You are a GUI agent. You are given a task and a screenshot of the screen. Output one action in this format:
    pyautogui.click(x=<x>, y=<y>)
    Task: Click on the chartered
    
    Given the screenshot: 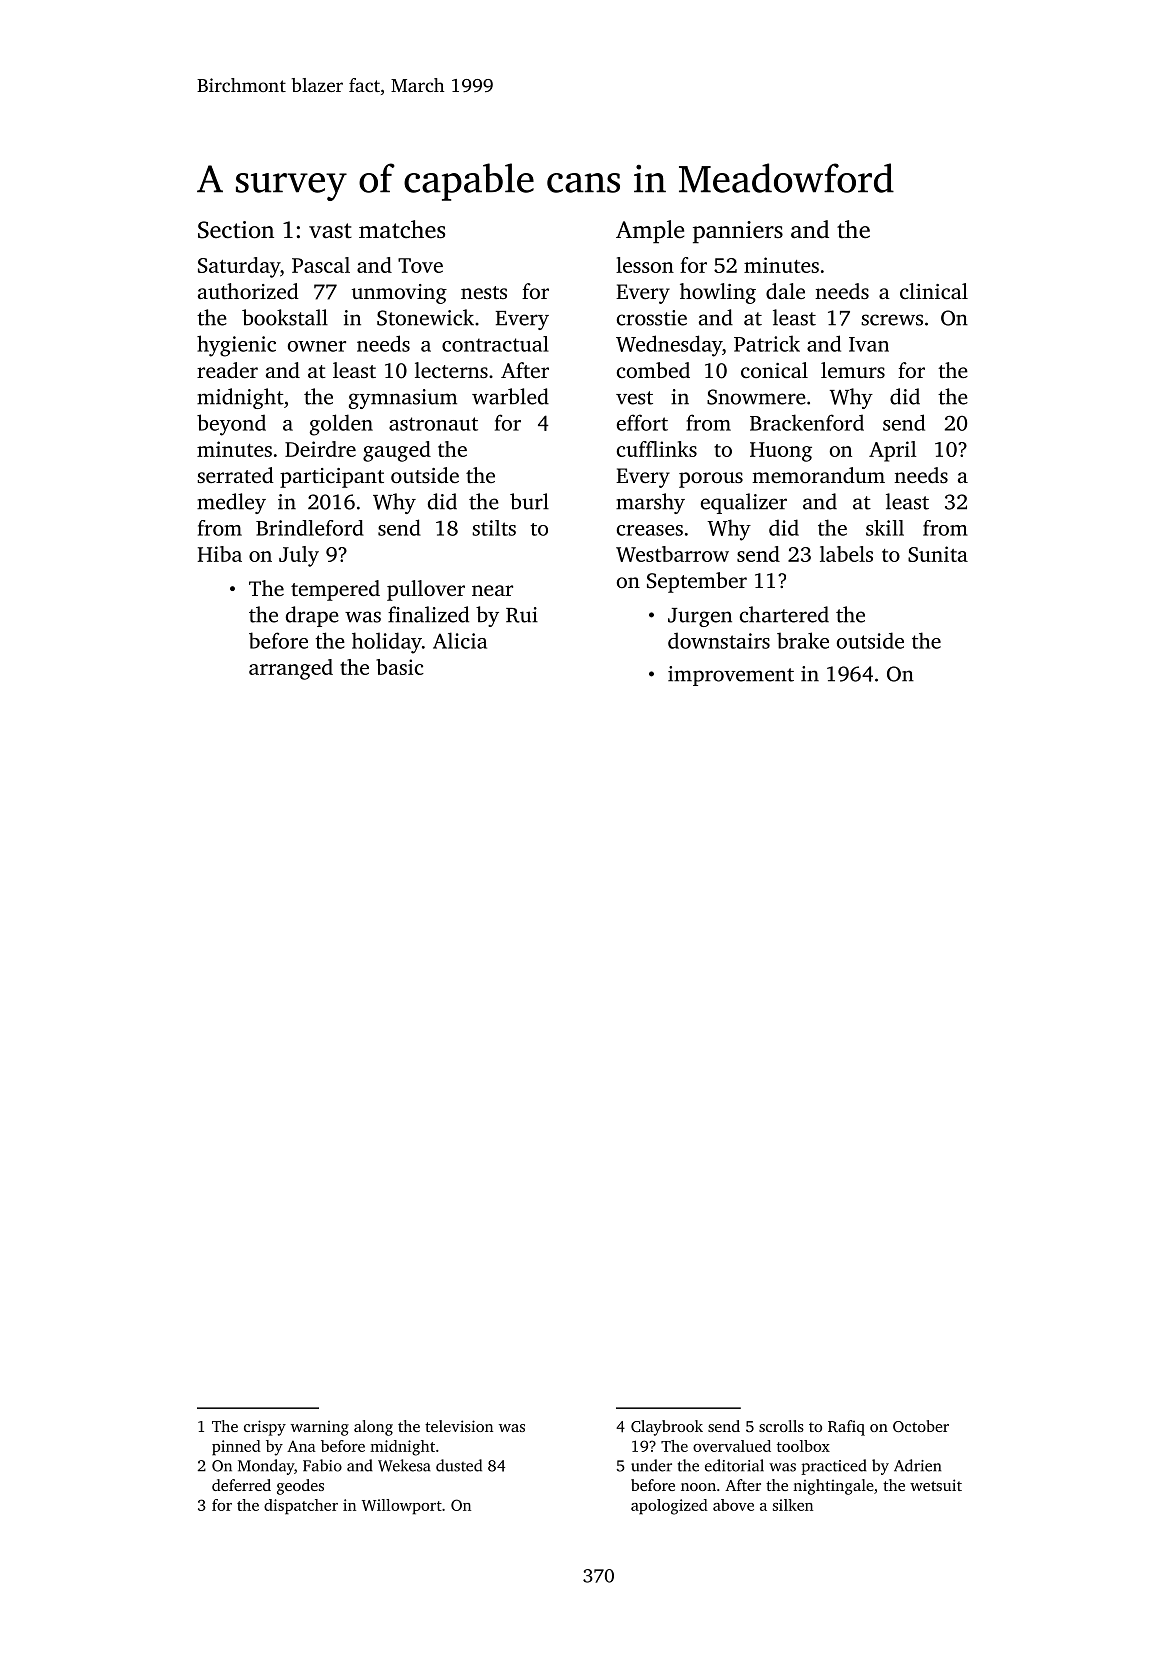 What is the action you would take?
    pyautogui.click(x=784, y=614)
